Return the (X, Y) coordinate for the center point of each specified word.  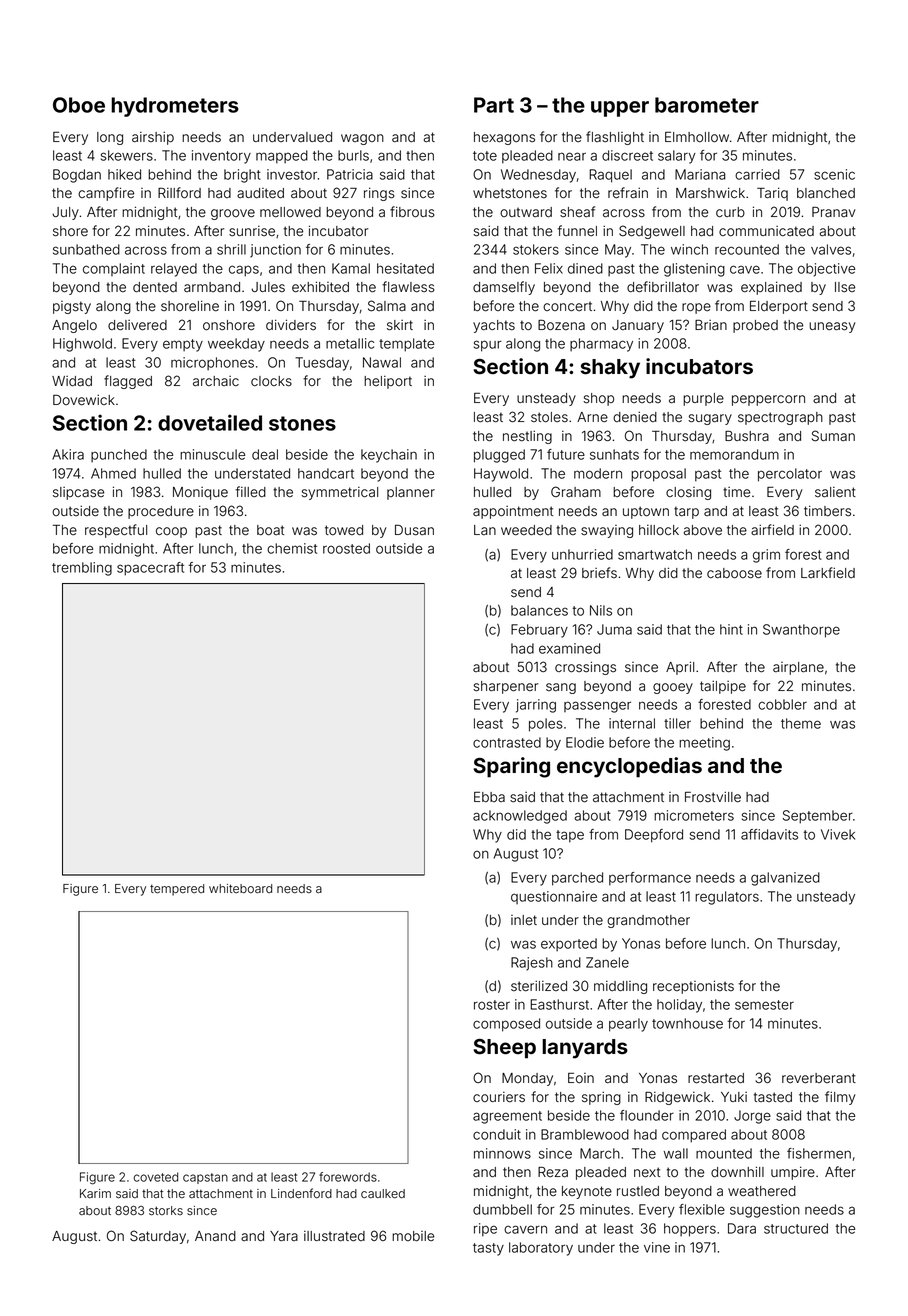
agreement (507, 1117)
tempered (177, 890)
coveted (155, 1177)
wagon (362, 139)
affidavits (769, 834)
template (406, 345)
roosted (346, 548)
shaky (610, 369)
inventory (221, 157)
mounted (724, 1153)
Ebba (489, 797)
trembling (82, 569)
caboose (734, 573)
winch (689, 249)
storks (166, 1211)
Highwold (82, 345)
